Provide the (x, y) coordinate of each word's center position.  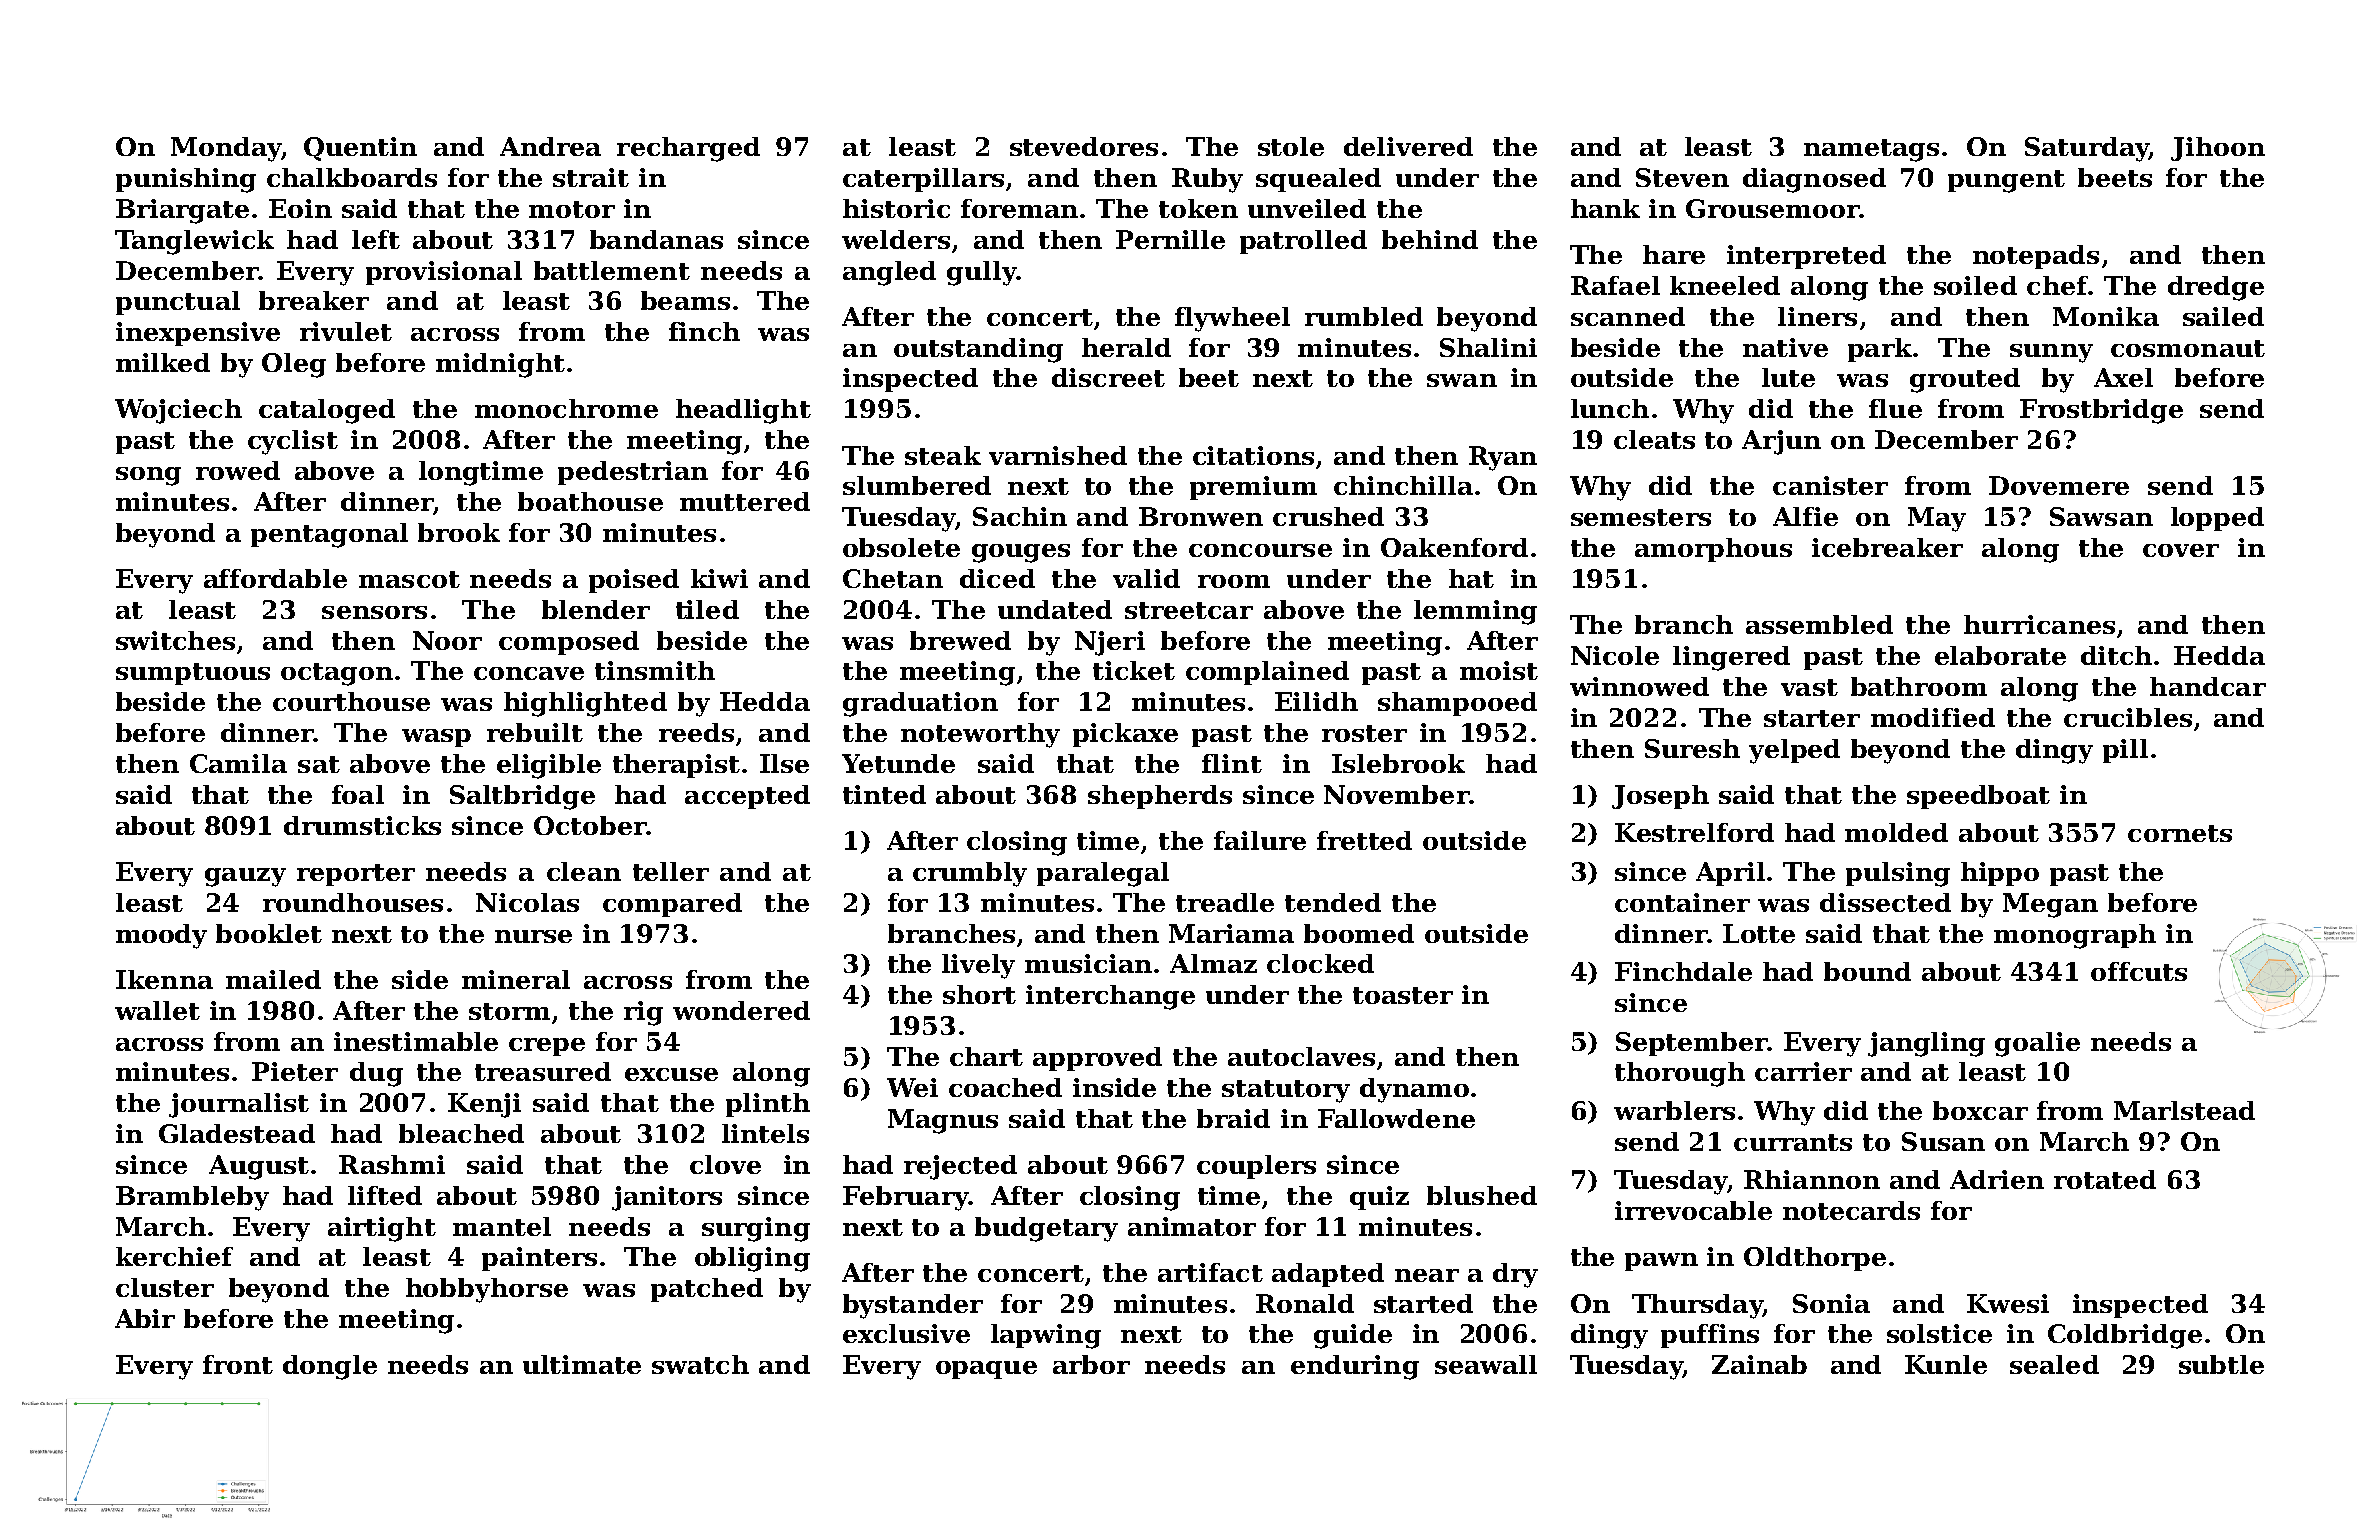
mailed (273, 979)
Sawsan (2101, 516)
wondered (741, 1010)
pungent (2006, 181)
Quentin (360, 149)
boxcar (1980, 1110)
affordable (275, 578)
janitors (667, 1198)
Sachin (1020, 516)
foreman (1019, 208)
